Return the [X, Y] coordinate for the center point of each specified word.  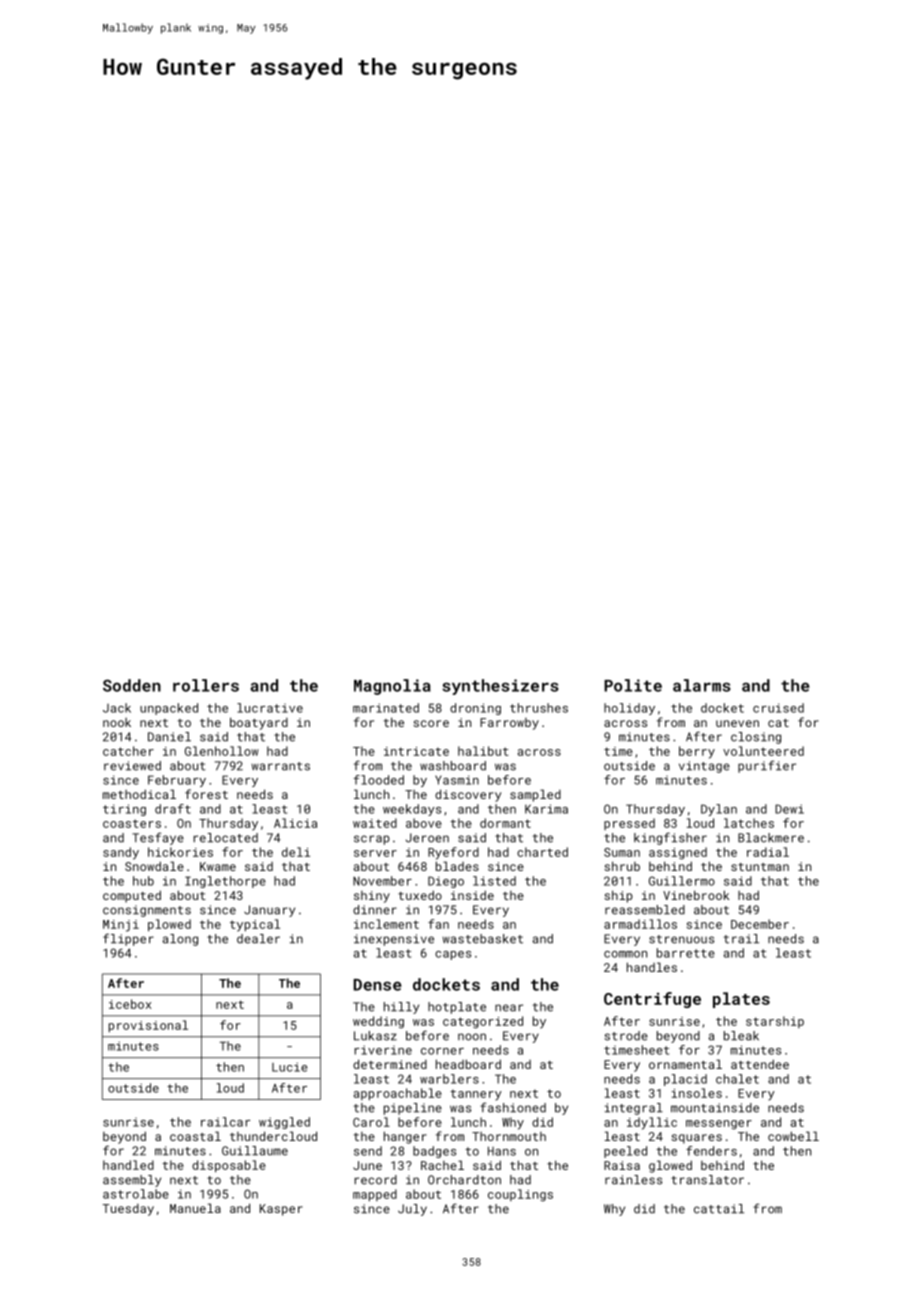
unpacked [169, 709]
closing [756, 738]
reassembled [645, 910]
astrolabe [136, 1194]
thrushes [539, 708]
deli [296, 852]
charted [542, 852]
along [180, 940]
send [368, 1151]
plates [741, 1000]
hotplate [457, 1008]
